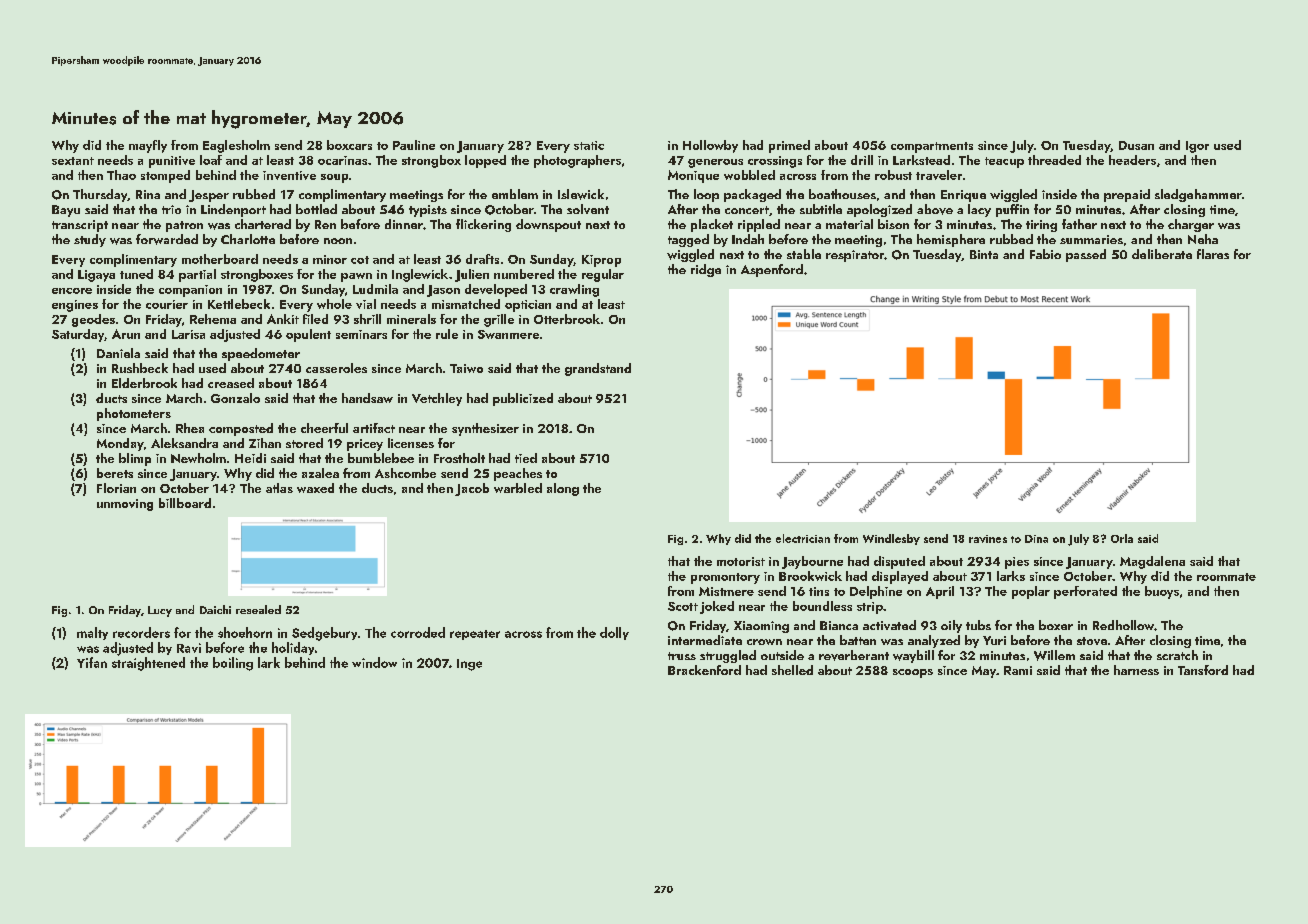 Image resolution: width=1308 pixels, height=924 pixels. Describe the element at coordinates (1162, 592) in the document. I see `buoys` at that location.
